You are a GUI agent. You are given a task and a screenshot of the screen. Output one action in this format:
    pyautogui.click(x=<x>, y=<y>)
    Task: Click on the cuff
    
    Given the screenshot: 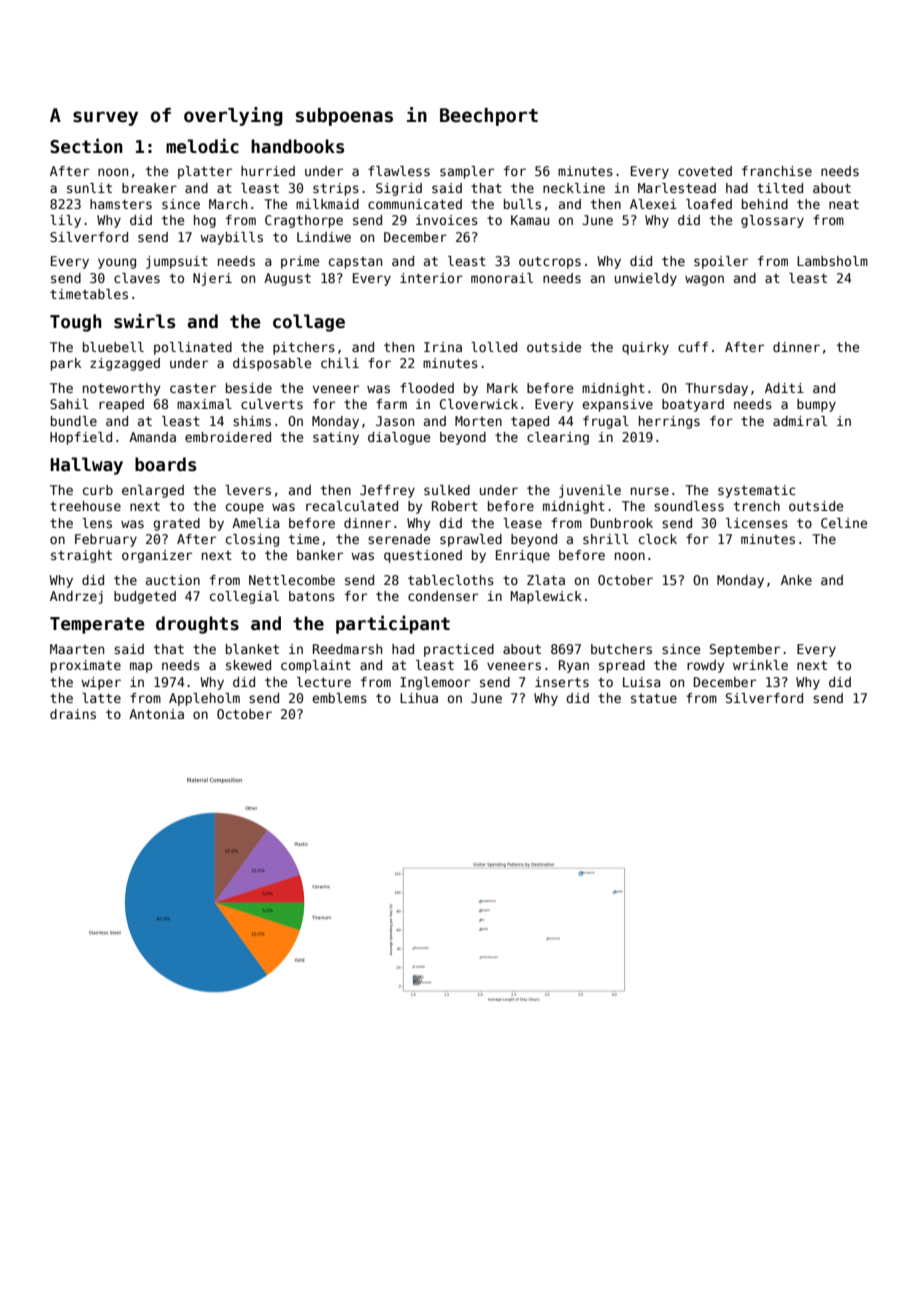 What is the action you would take?
    pyautogui.click(x=693, y=347)
